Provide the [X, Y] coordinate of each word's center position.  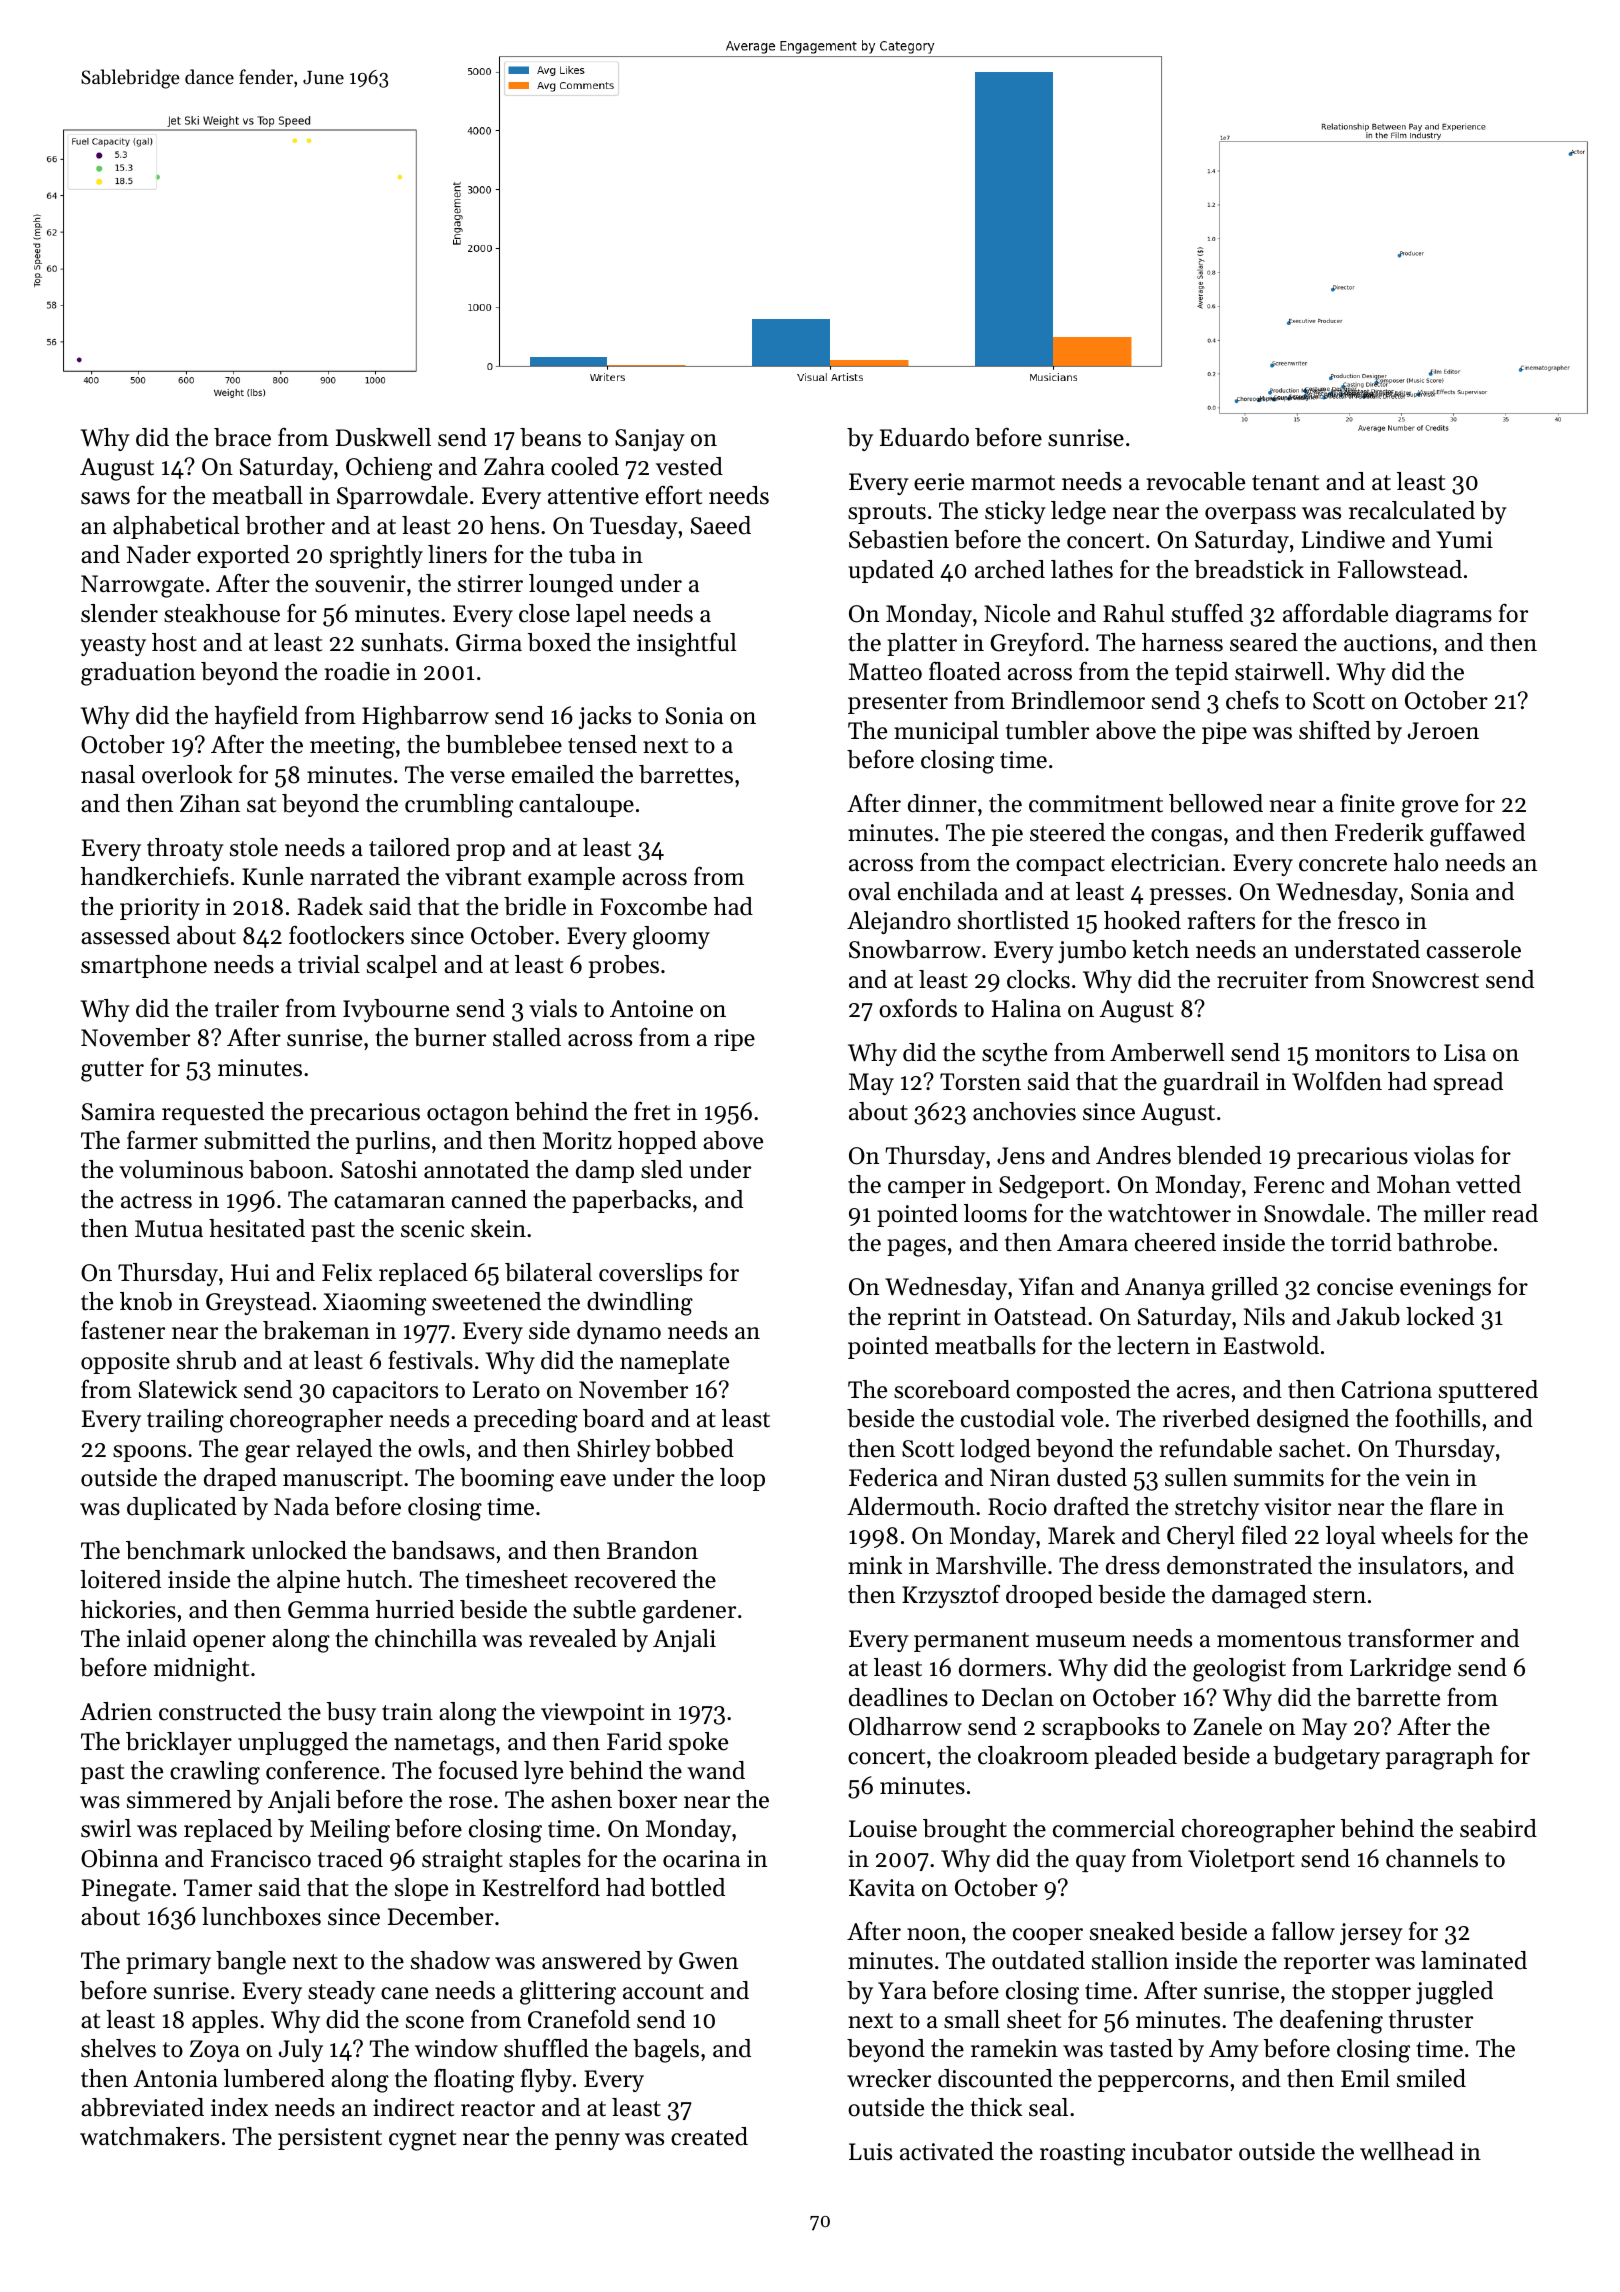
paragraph [1440, 1758]
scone [435, 2022]
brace [242, 437]
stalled [527, 1037]
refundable [1216, 1448]
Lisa [1465, 1053]
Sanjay [650, 440]
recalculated [1412, 510]
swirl [106, 1828]
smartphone [144, 966]
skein [498, 1228]
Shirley [614, 1450]
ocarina [701, 1859]
